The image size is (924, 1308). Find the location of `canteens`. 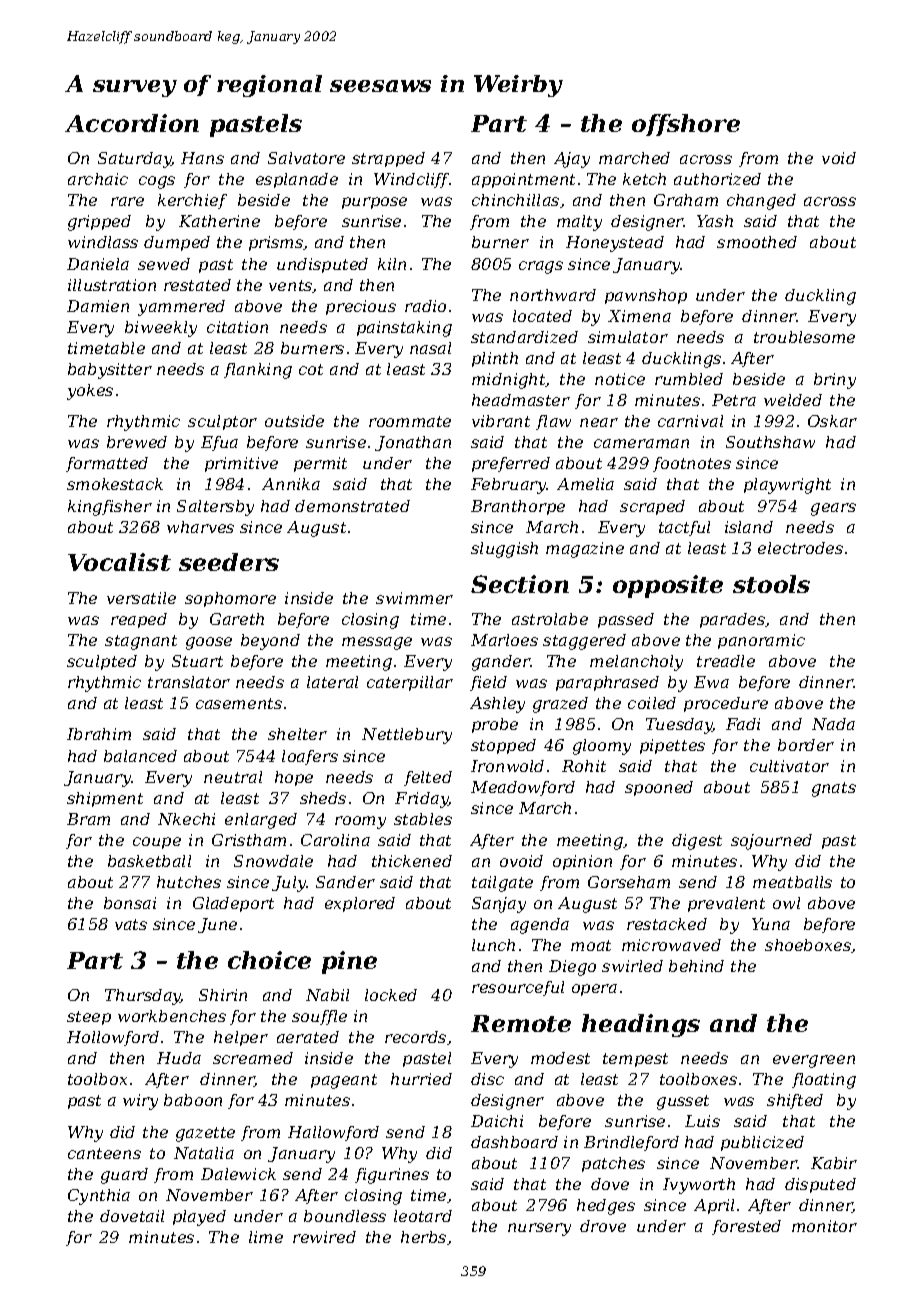

canteens is located at coordinates (104, 1153).
